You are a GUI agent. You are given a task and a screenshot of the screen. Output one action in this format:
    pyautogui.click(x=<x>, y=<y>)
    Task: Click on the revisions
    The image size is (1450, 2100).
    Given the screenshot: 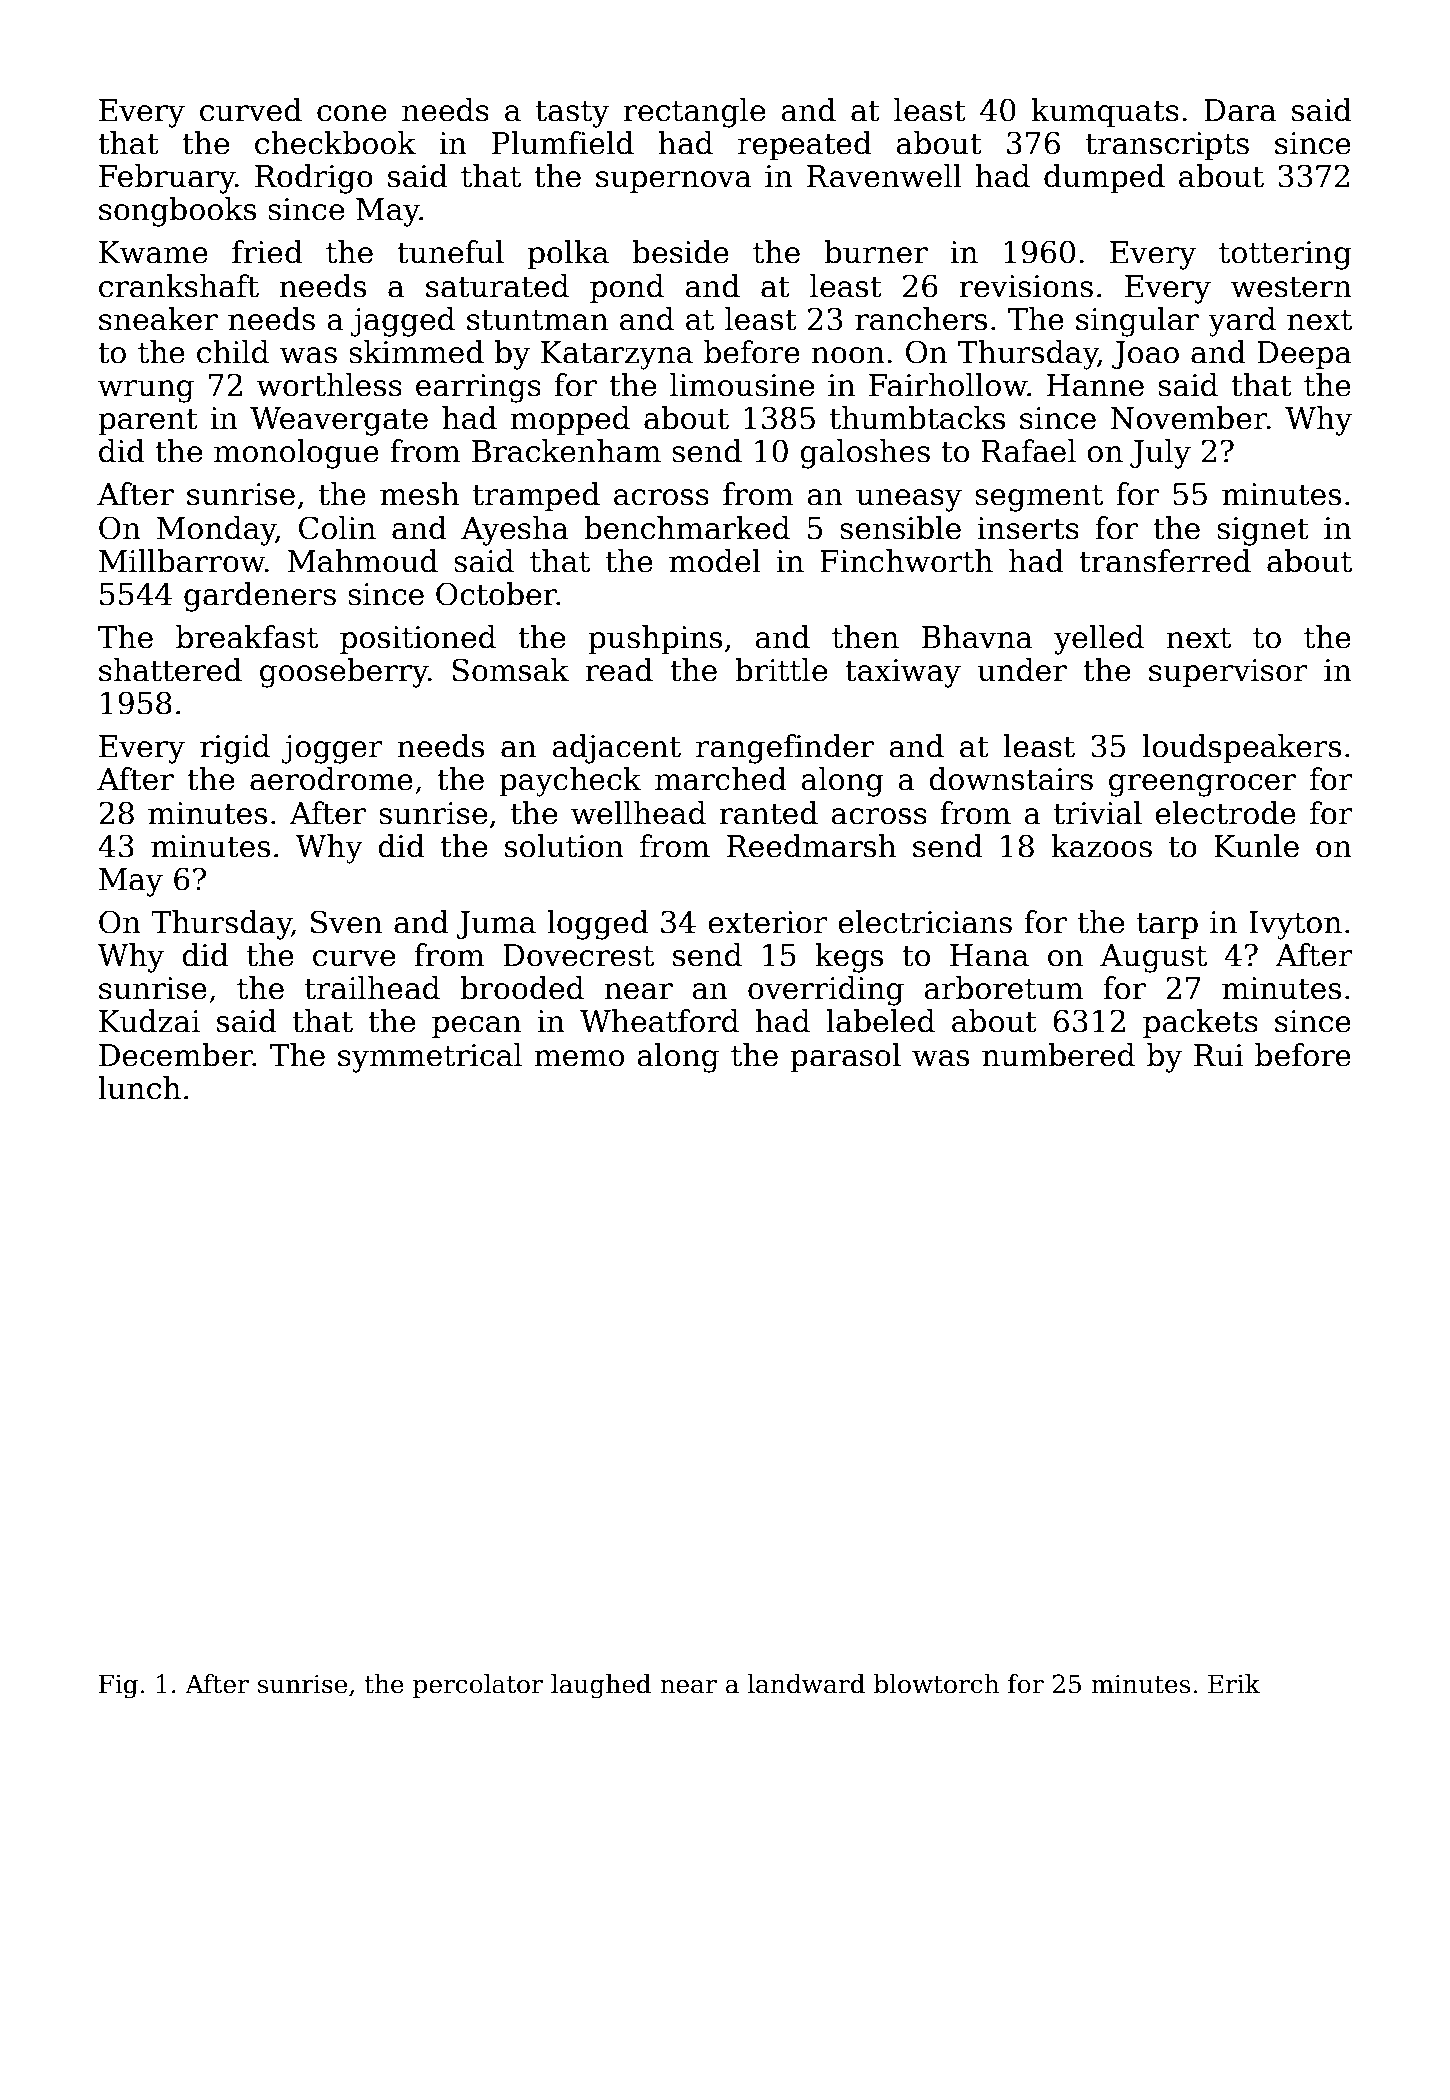 What is the action you would take?
    pyautogui.click(x=1026, y=286)
